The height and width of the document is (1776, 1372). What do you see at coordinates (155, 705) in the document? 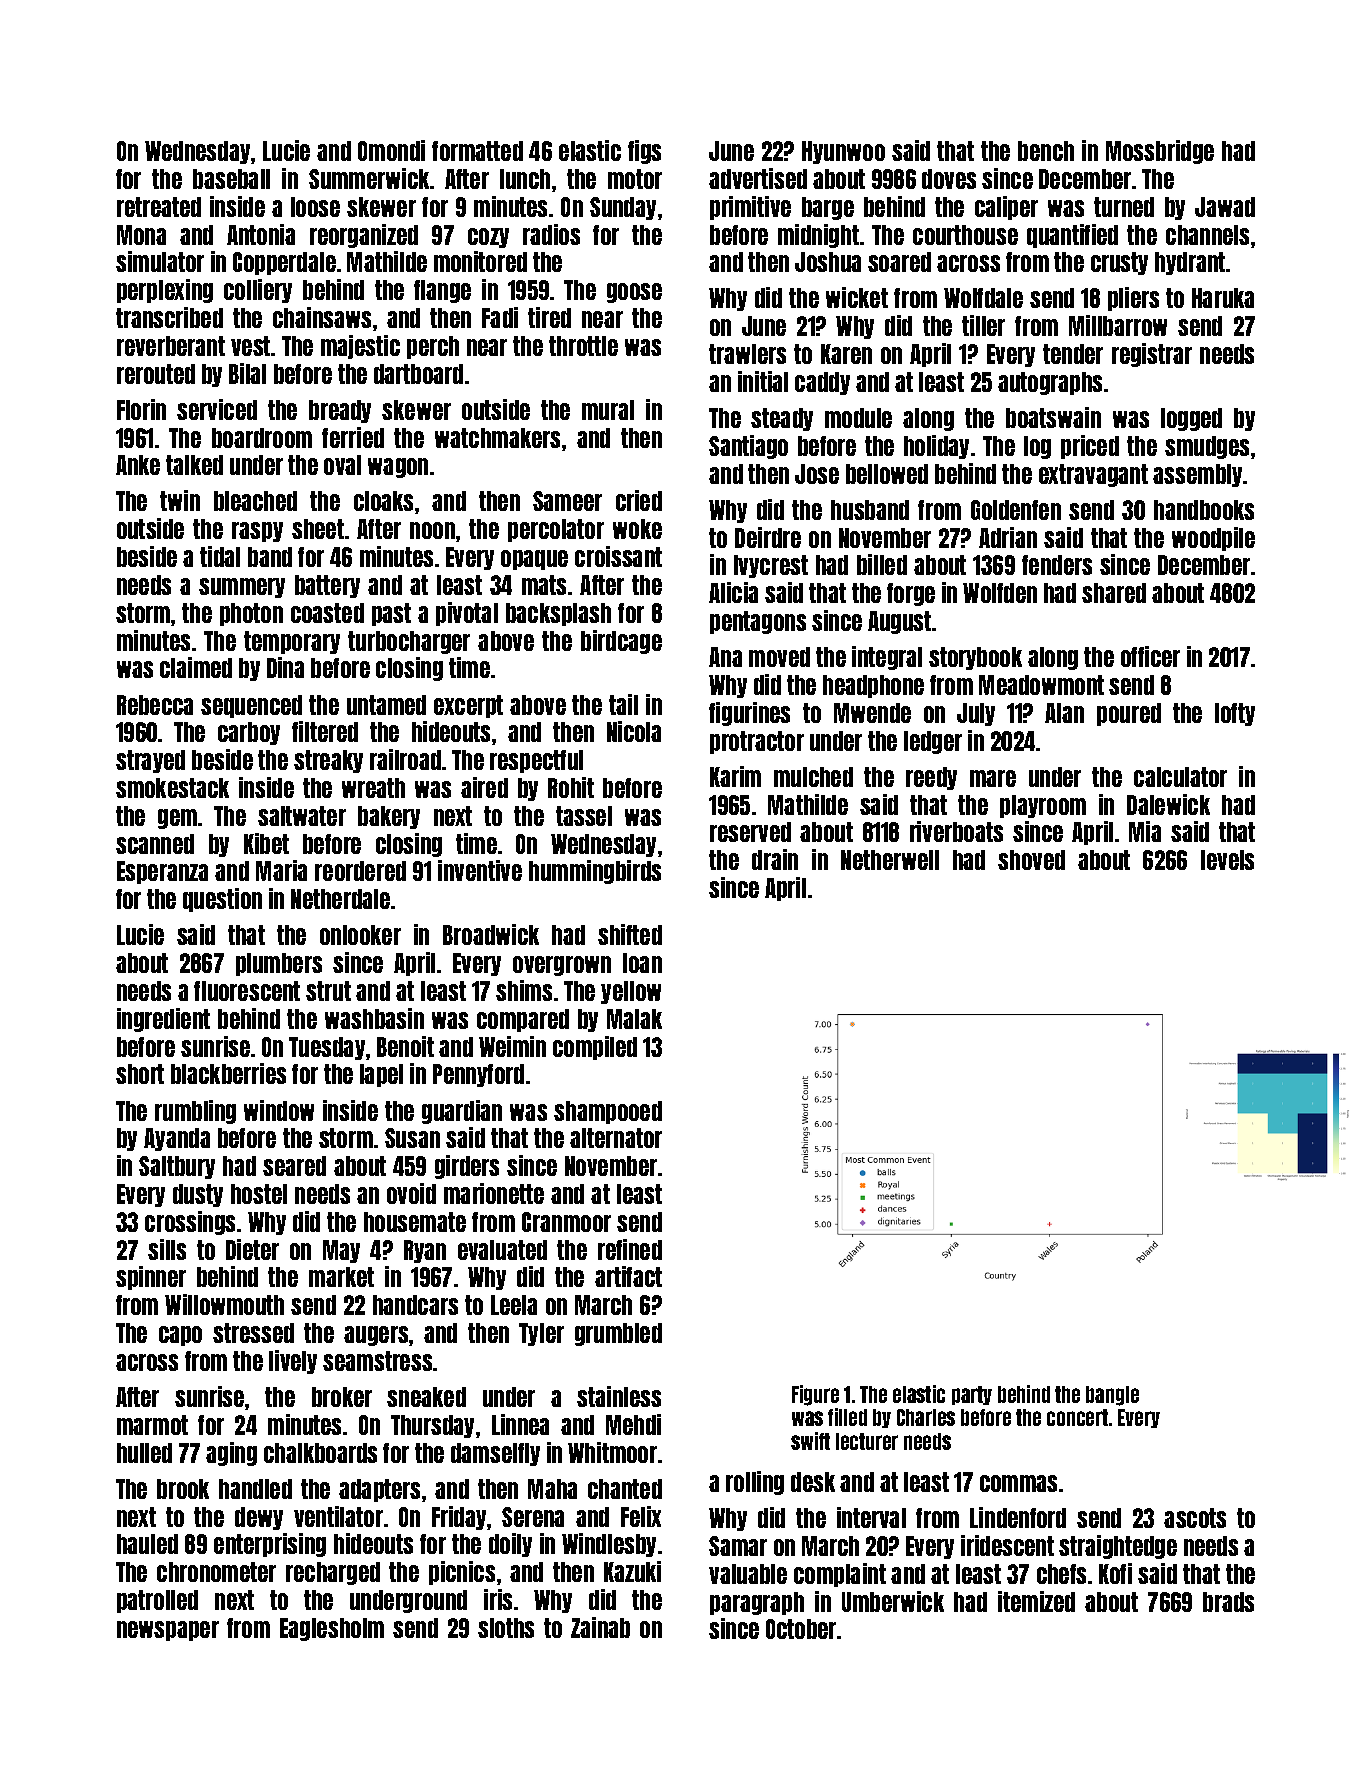
I see `Rebecca` at bounding box center [155, 705].
